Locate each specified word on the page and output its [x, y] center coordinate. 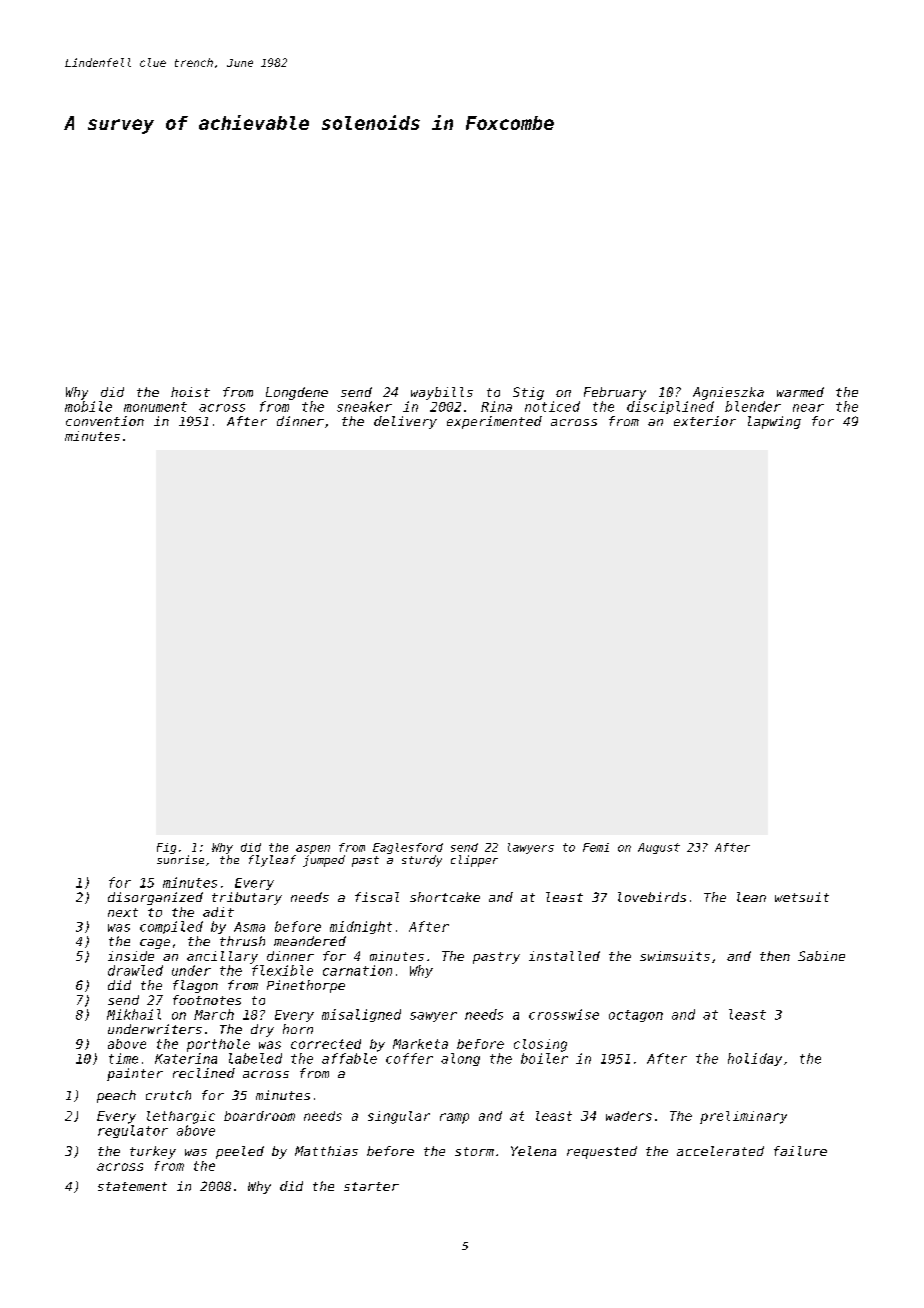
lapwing [774, 422]
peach [116, 1096]
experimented [494, 422]
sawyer [433, 1017]
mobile [88, 406]
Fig [166, 848]
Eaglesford [408, 848]
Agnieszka [728, 393]
